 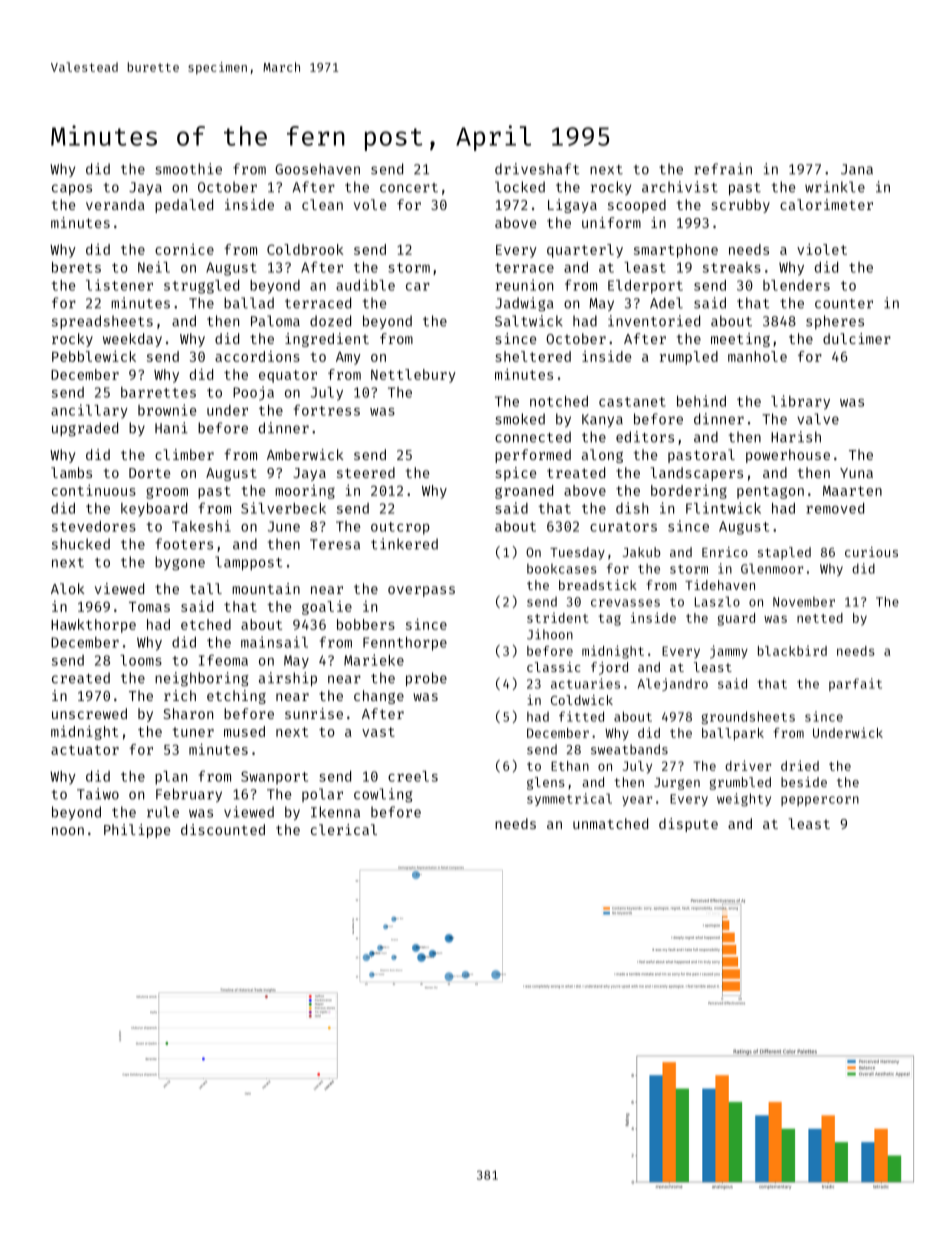 I want to click on Enrico, so click(x=725, y=552).
